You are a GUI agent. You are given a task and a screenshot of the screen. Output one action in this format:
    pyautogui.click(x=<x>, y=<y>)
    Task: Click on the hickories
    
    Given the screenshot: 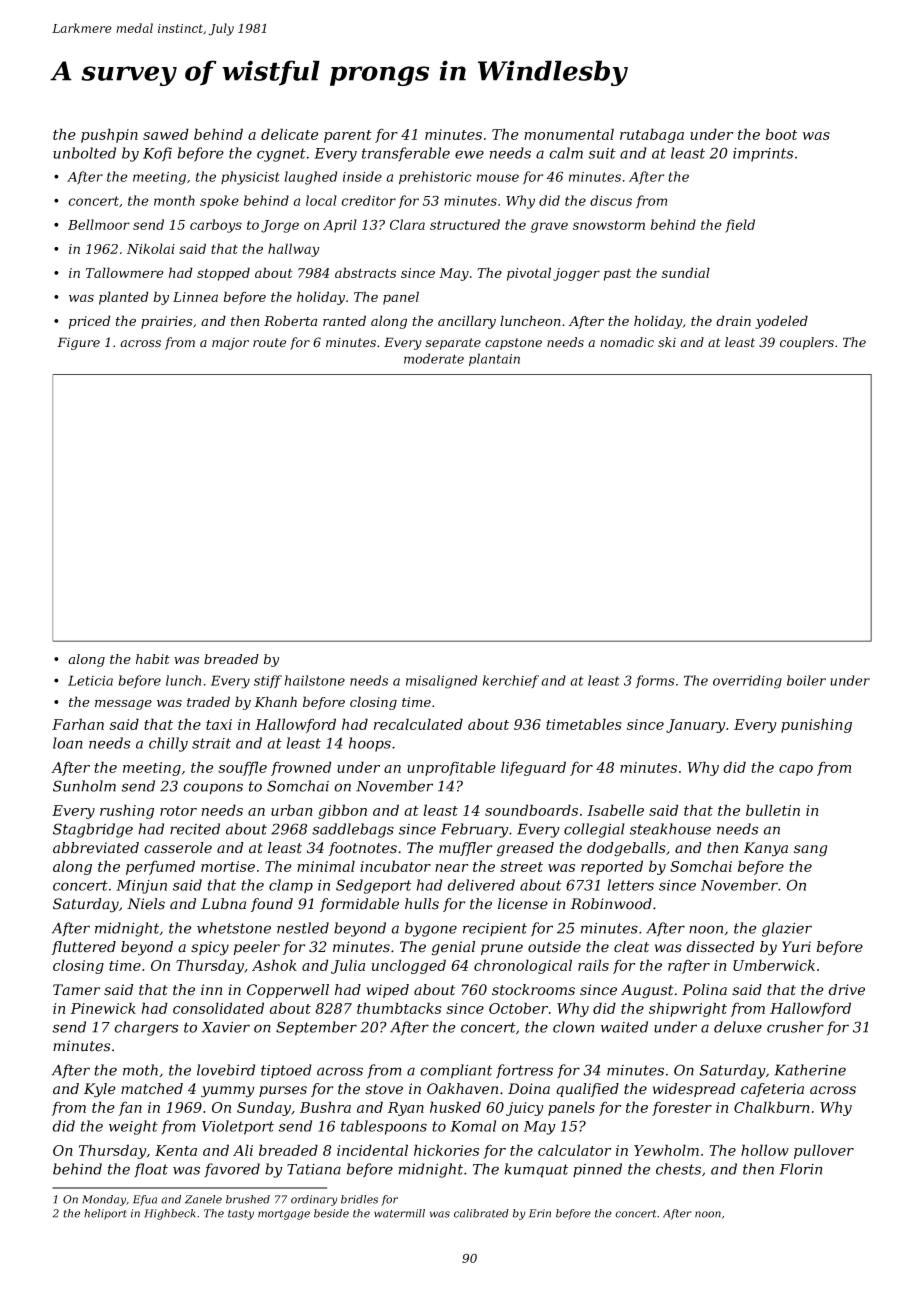 What is the action you would take?
    pyautogui.click(x=446, y=1150)
